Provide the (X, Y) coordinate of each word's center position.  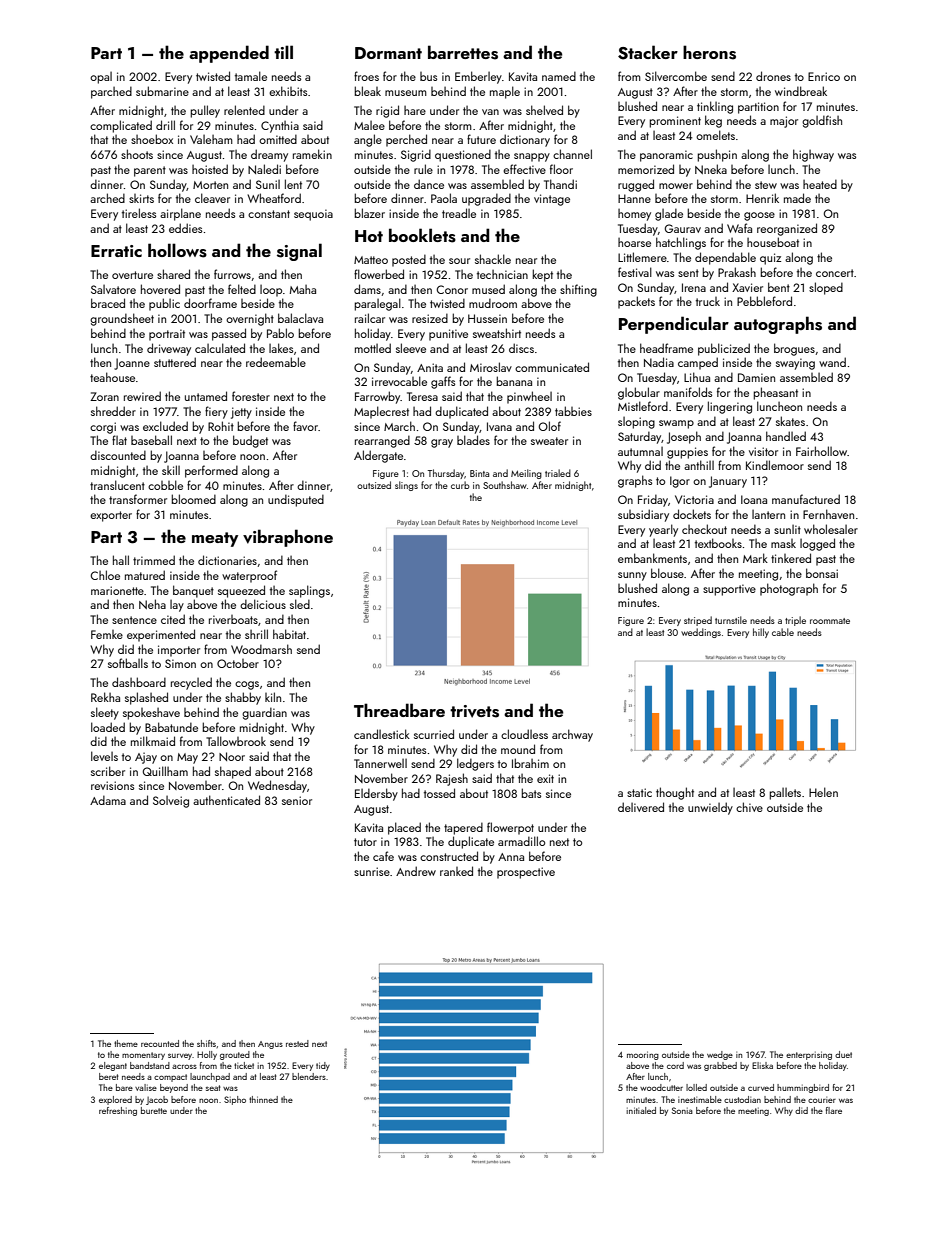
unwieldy (710, 808)
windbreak (801, 91)
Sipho (235, 1100)
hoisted (210, 169)
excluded (165, 426)
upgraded (486, 199)
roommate (830, 621)
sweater (549, 441)
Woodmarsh (261, 649)
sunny (632, 576)
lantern (768, 514)
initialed (641, 1110)
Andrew (416, 871)
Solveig (171, 802)
